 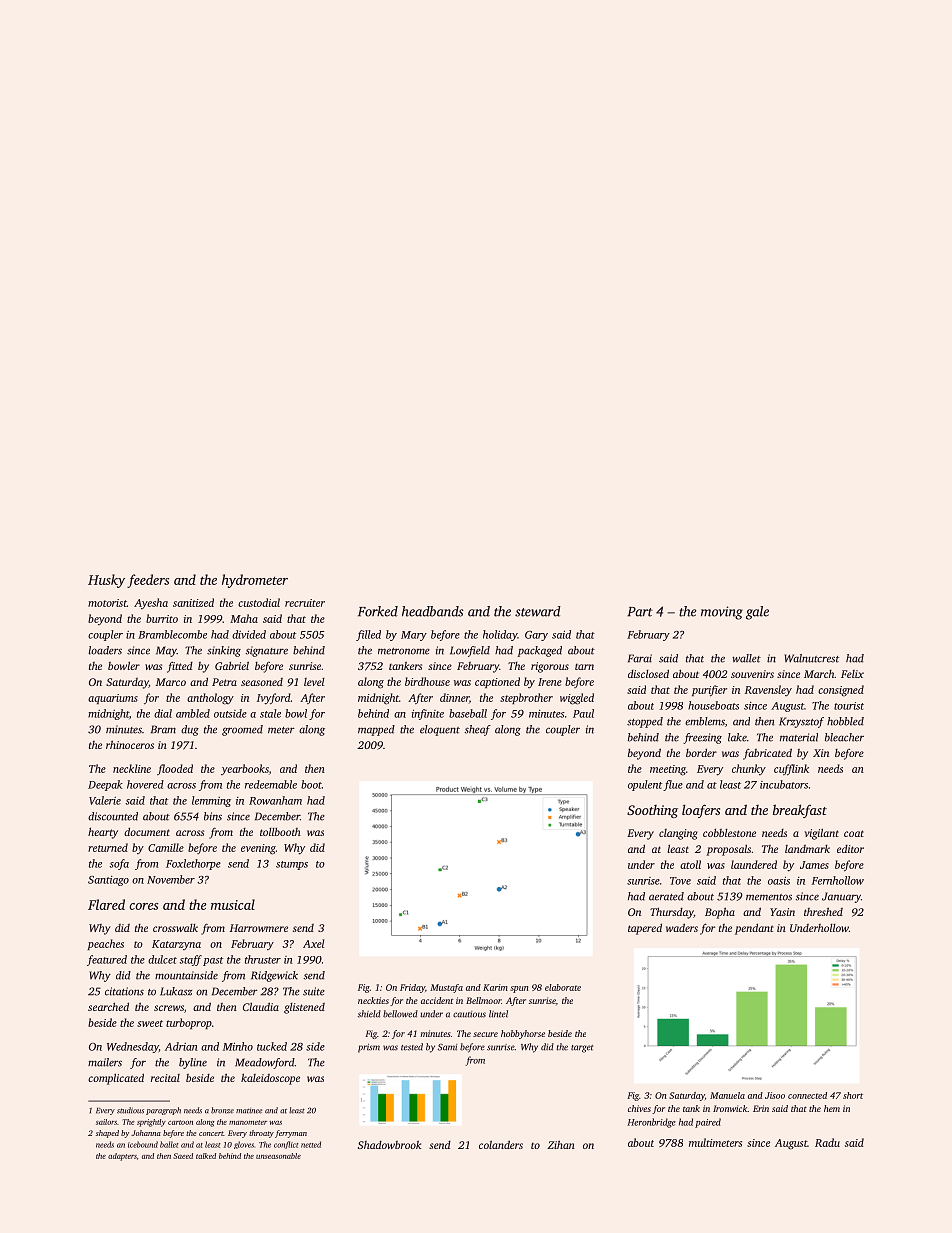 What do you see at coordinates (645, 929) in the image?
I see `tapered` at bounding box center [645, 929].
